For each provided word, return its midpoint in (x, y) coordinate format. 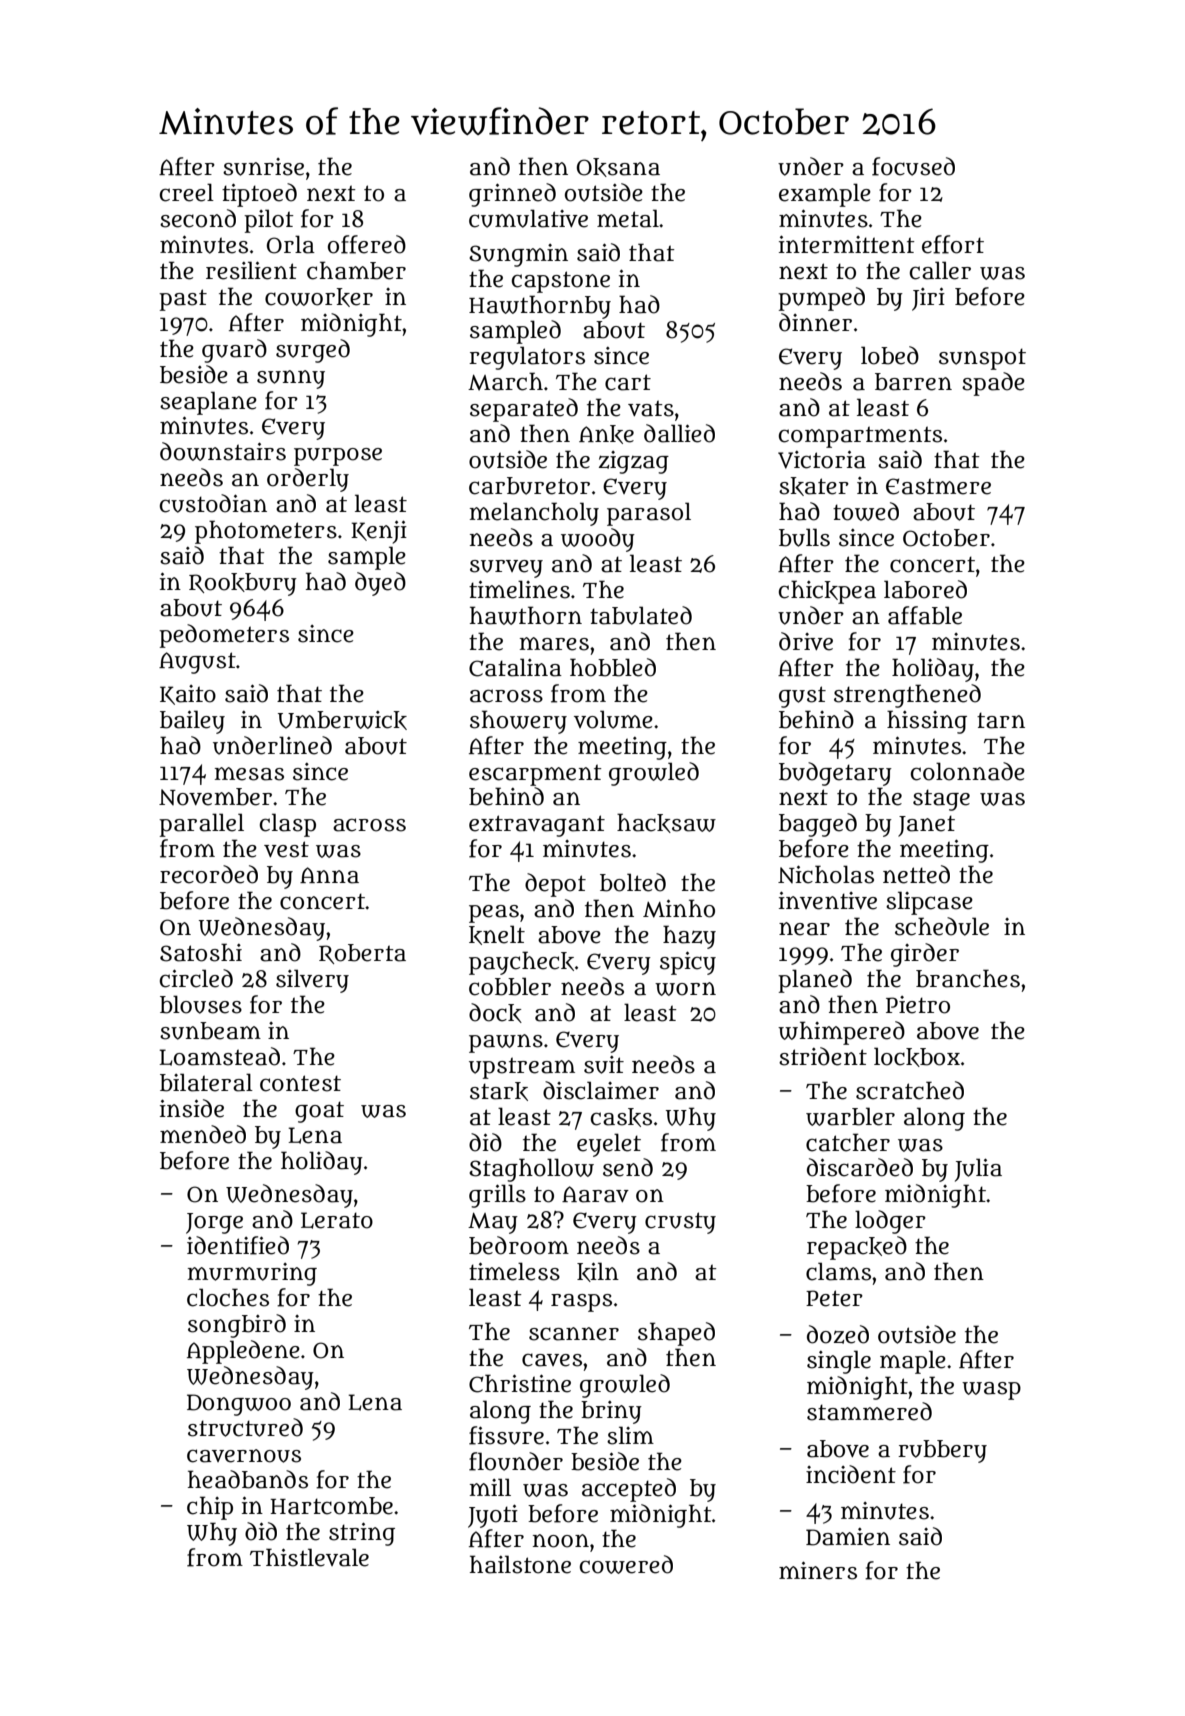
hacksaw (666, 823)
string (362, 1534)
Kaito (188, 695)
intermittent (847, 244)
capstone (561, 282)
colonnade (968, 771)
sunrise (263, 167)
